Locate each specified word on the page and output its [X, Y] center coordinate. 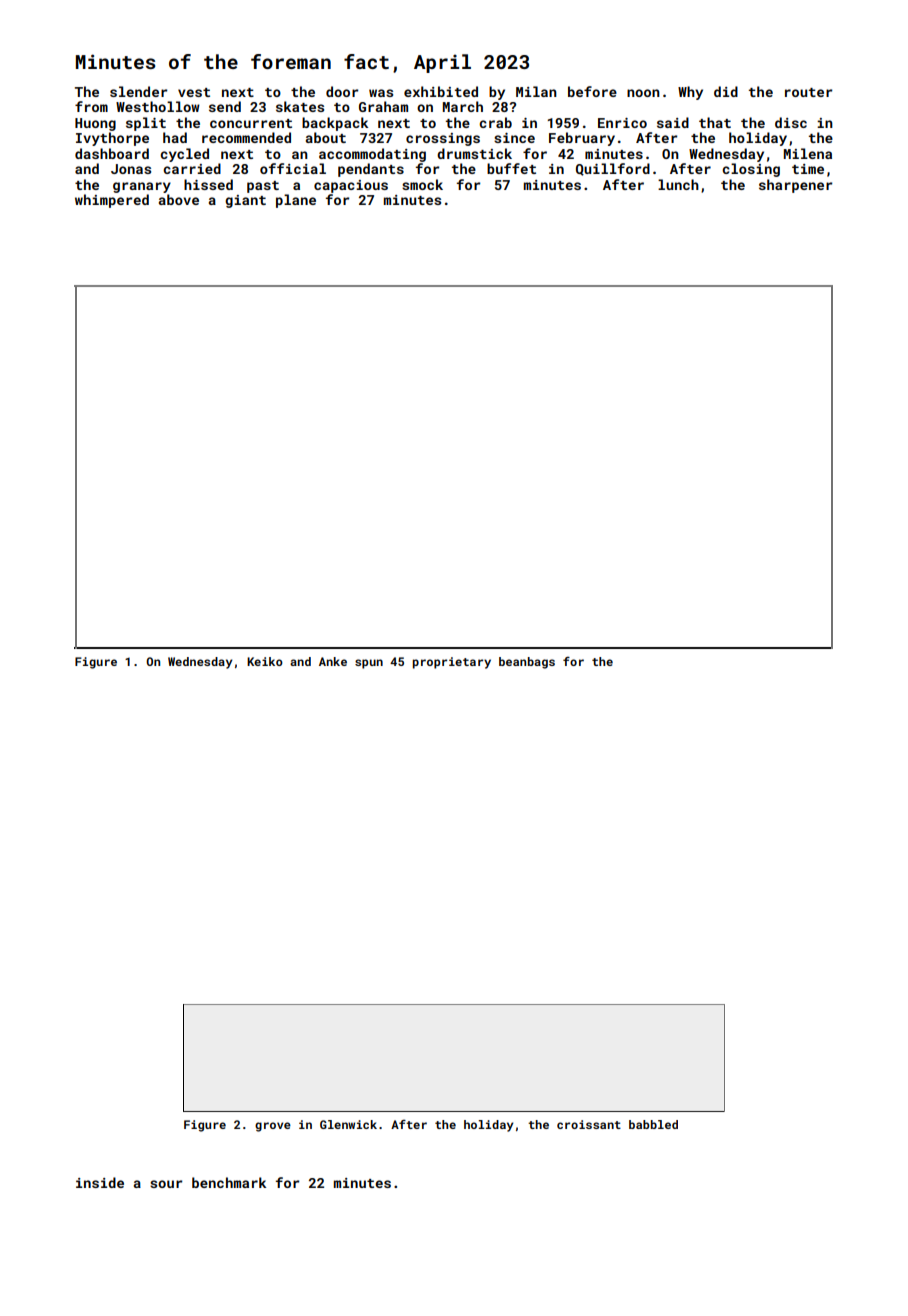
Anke [333, 661]
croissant [589, 1124]
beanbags [527, 663]
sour [166, 1184]
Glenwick [348, 1124]
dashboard [112, 153]
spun [369, 664]
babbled [653, 1124]
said [673, 122]
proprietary [452, 663]
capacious [351, 186]
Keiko [265, 661]
